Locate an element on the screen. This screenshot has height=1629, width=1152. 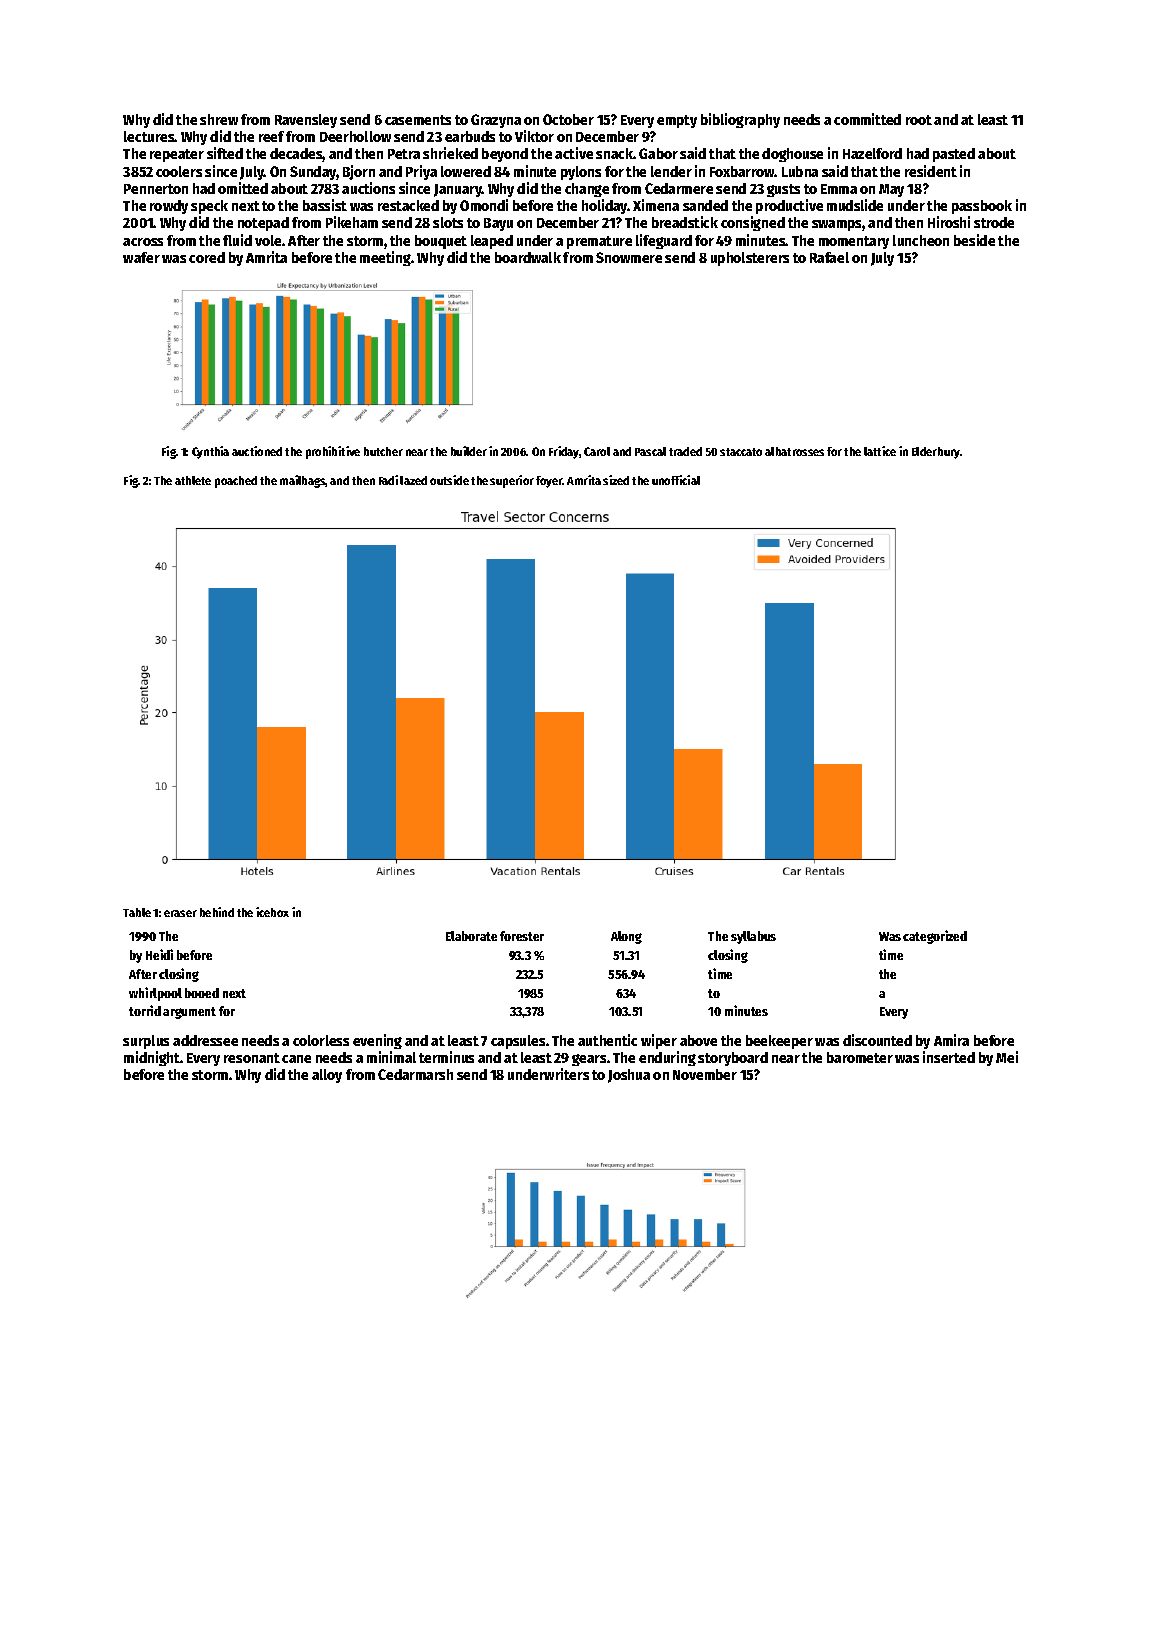
cored is located at coordinates (207, 257).
